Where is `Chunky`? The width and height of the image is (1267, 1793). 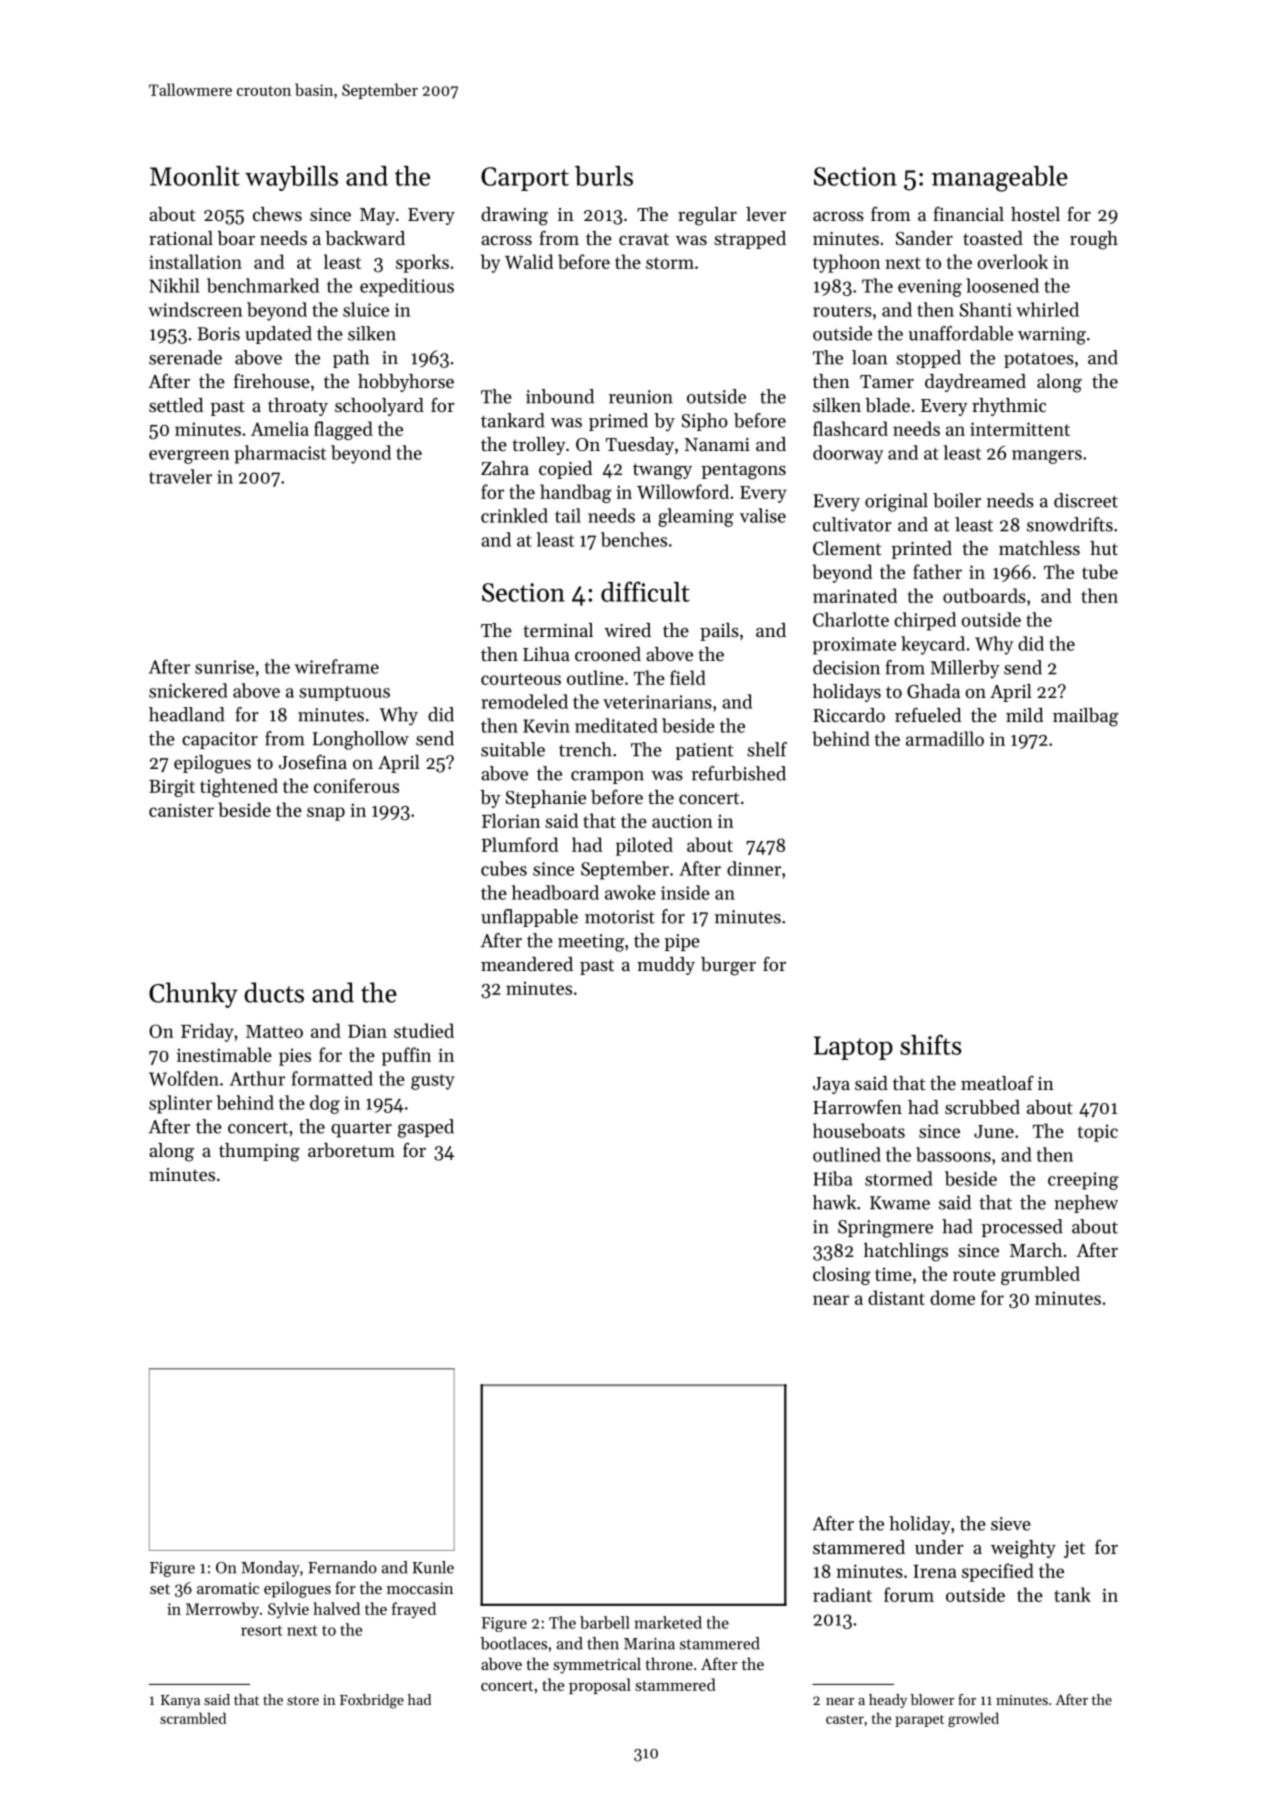 Chunky is located at coordinates (193, 995).
